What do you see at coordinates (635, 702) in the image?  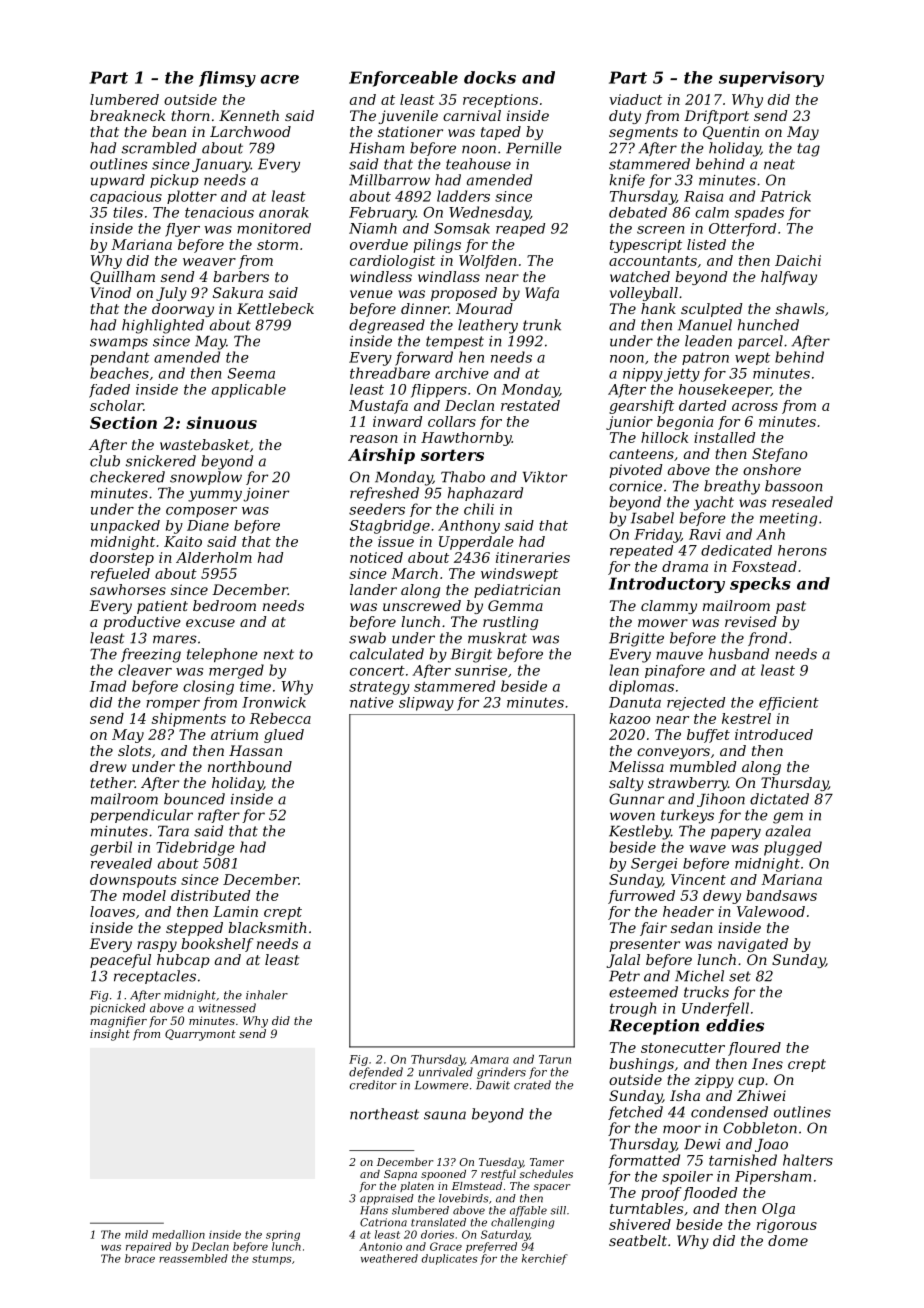 I see `Danuta` at bounding box center [635, 702].
